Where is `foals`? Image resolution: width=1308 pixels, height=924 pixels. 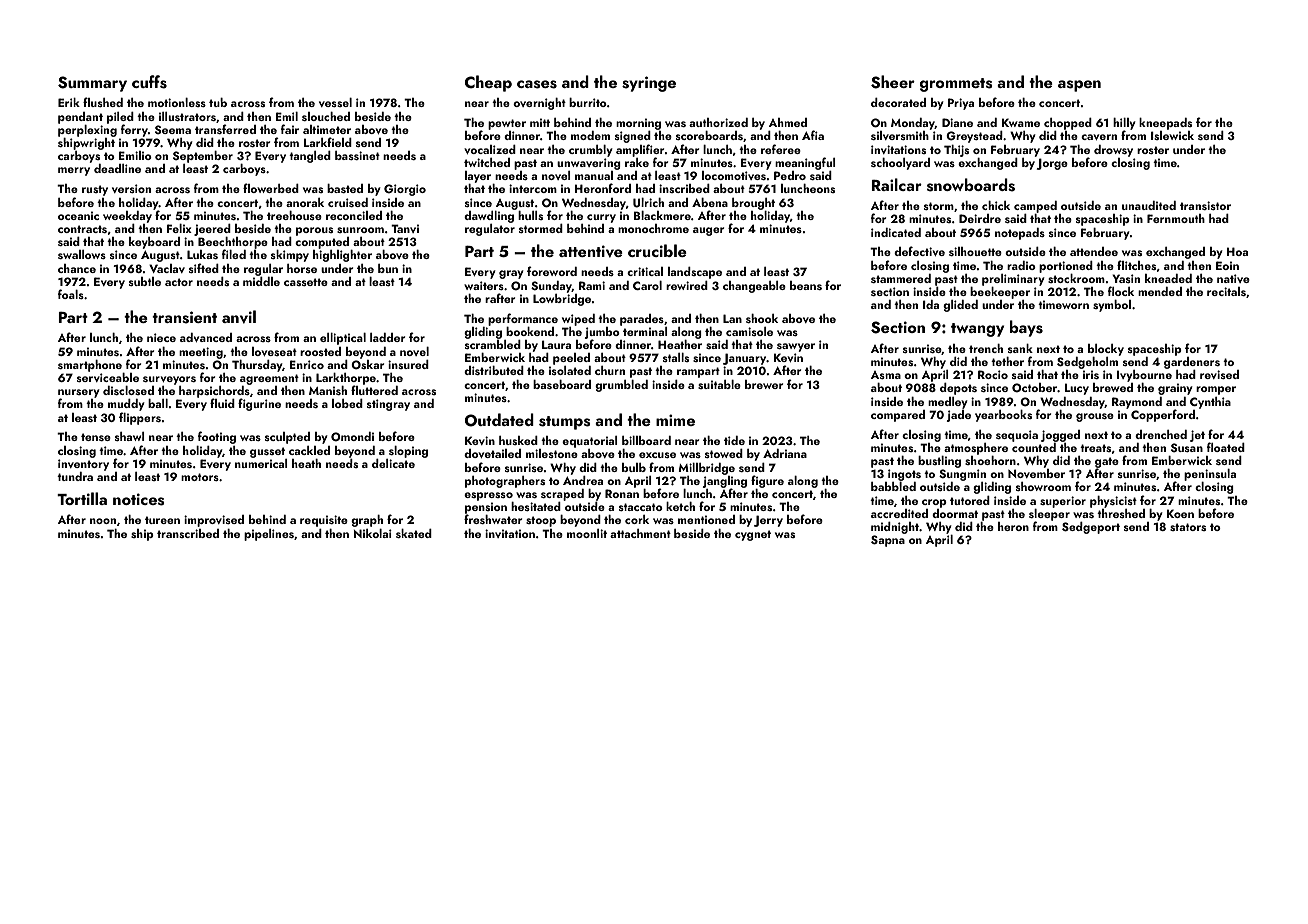 foals is located at coordinates (71, 294).
